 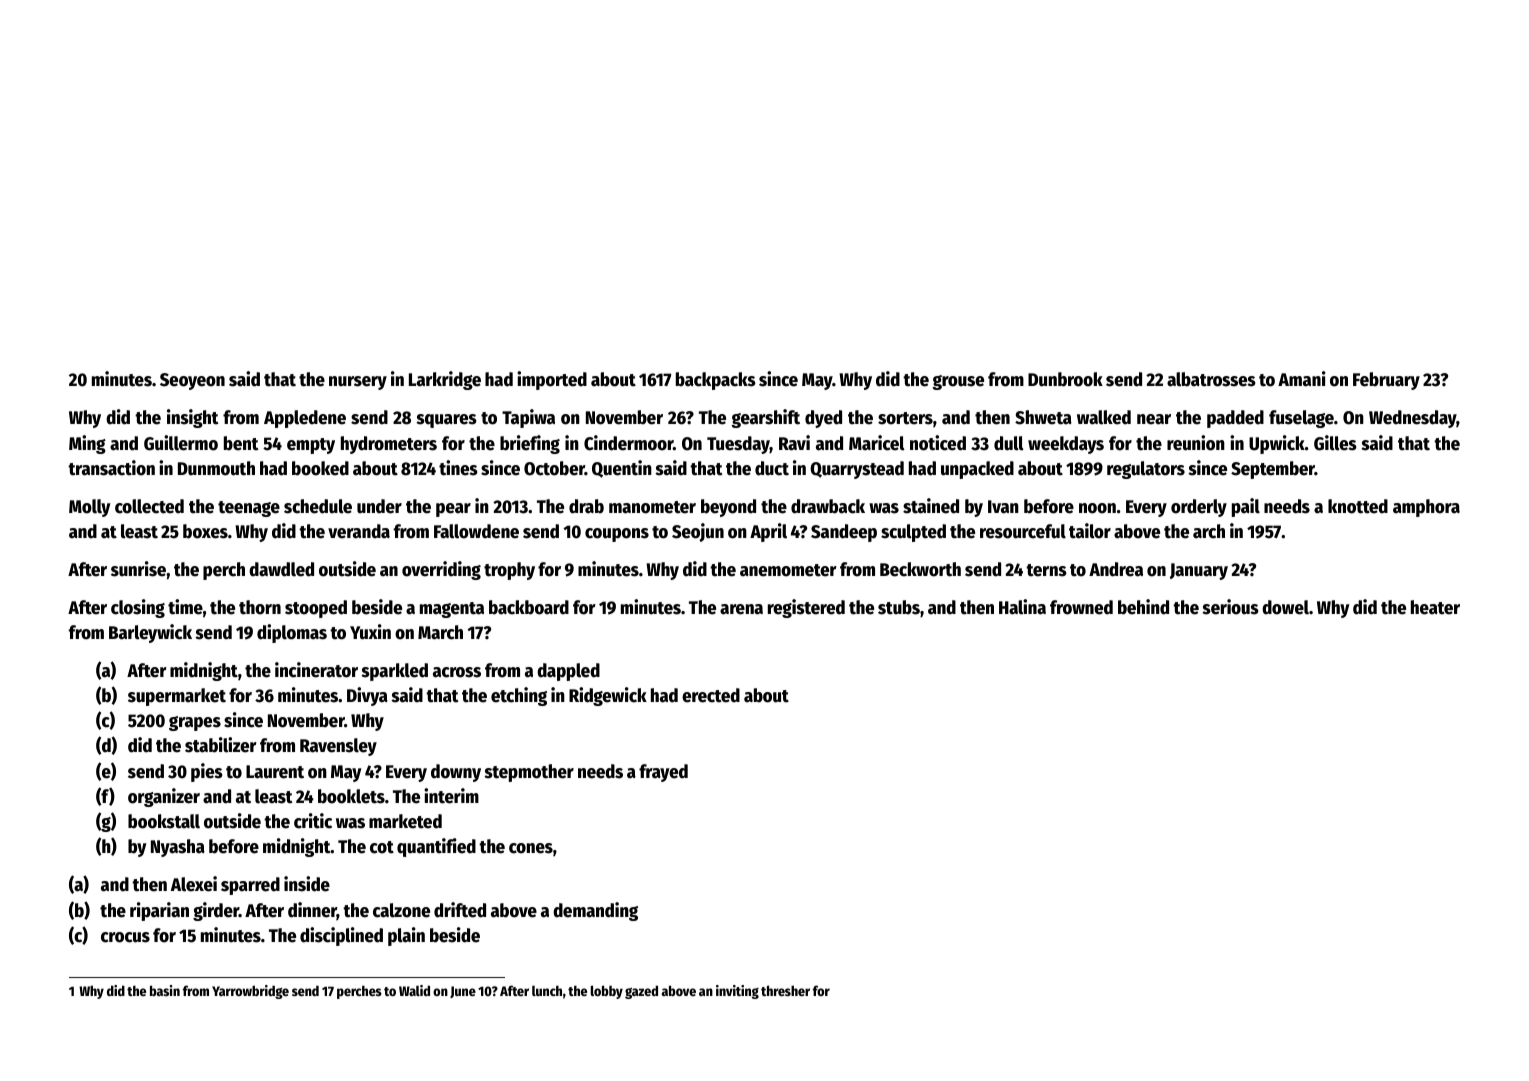 I want to click on heater, so click(x=1435, y=607).
